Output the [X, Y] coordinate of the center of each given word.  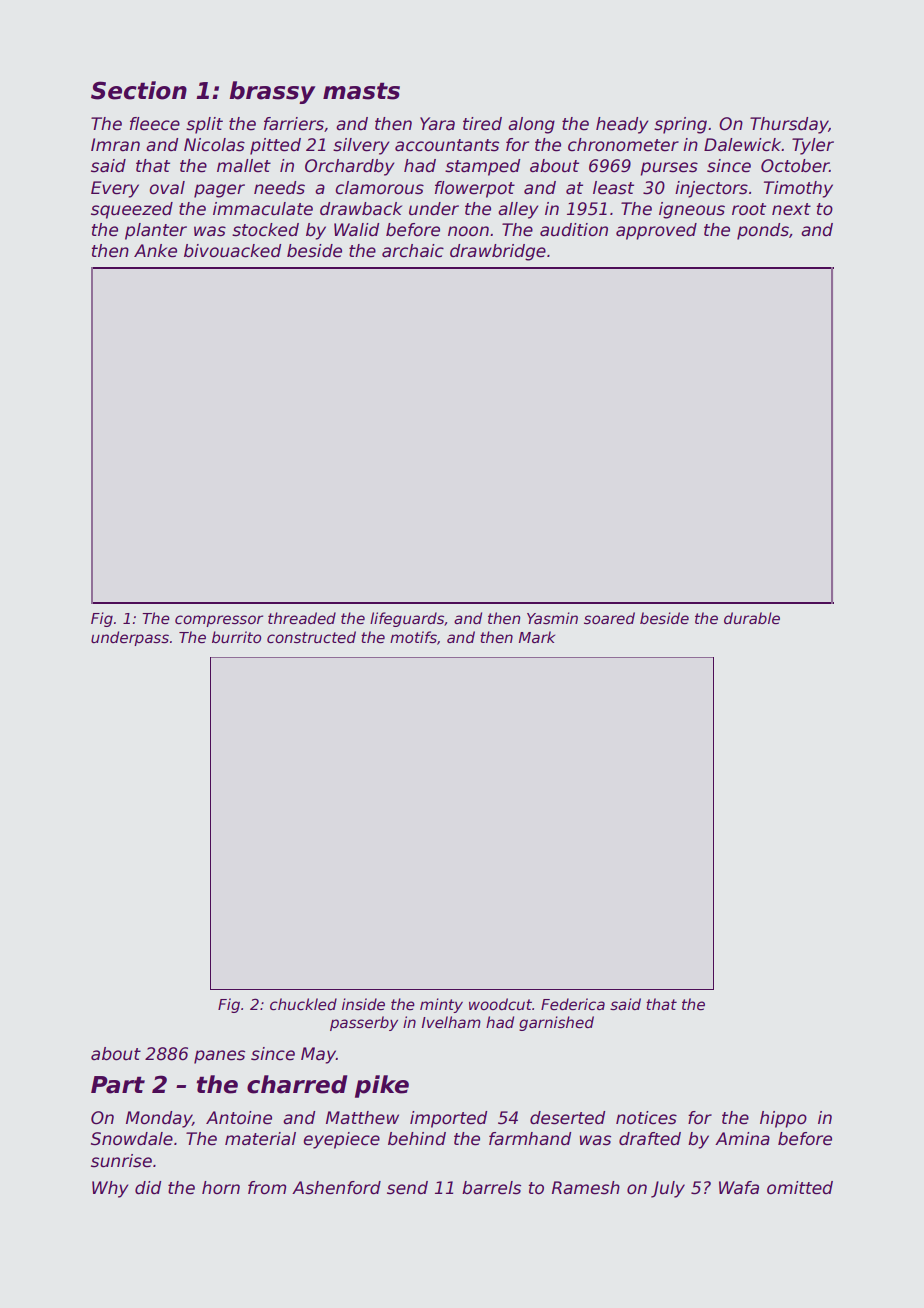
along [531, 125]
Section [139, 90]
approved [656, 231]
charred [297, 1084]
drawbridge [498, 252]
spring [680, 125]
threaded [302, 618]
